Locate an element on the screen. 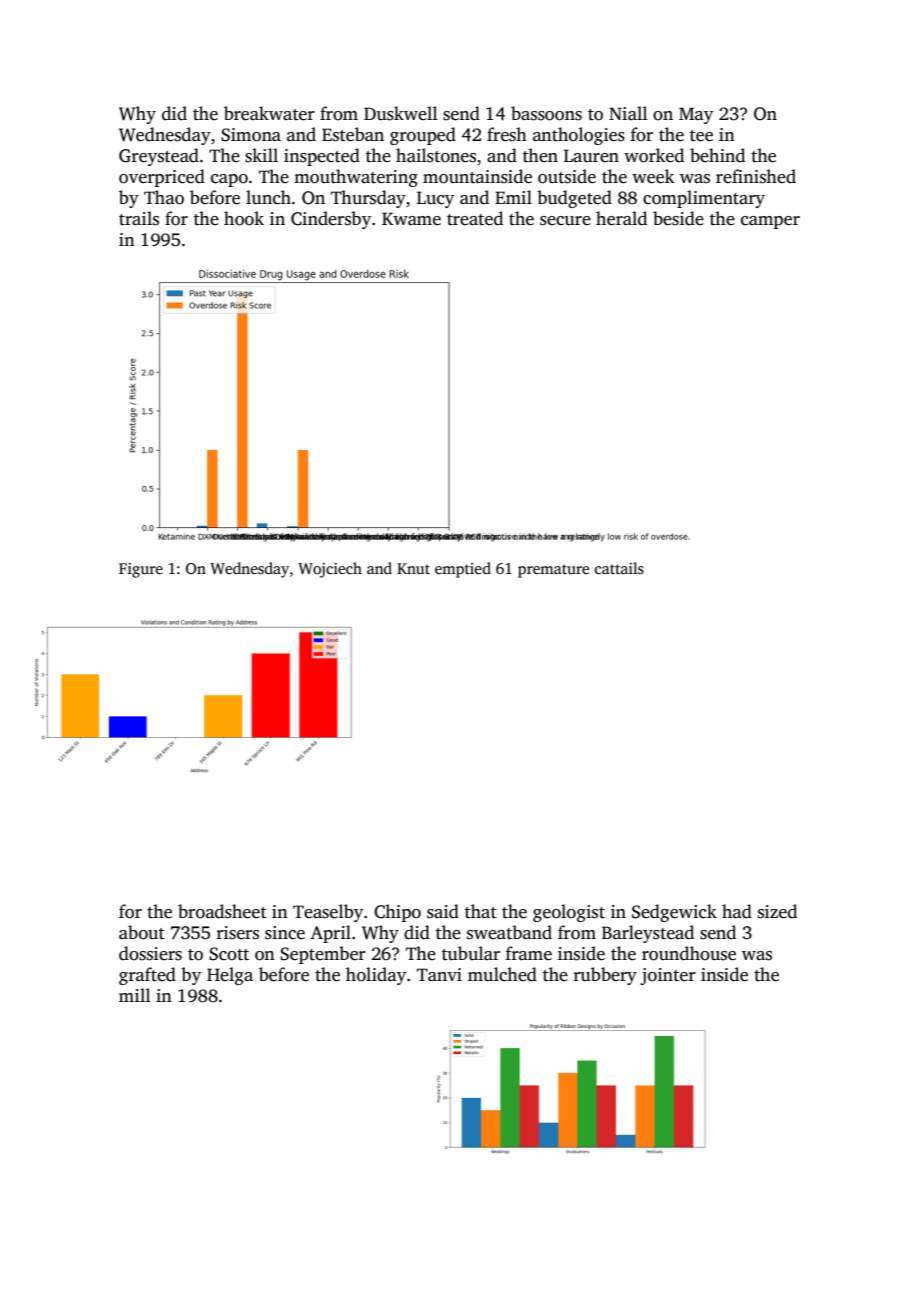 The height and width of the screenshot is (1308, 924). bassoons is located at coordinates (546, 113).
